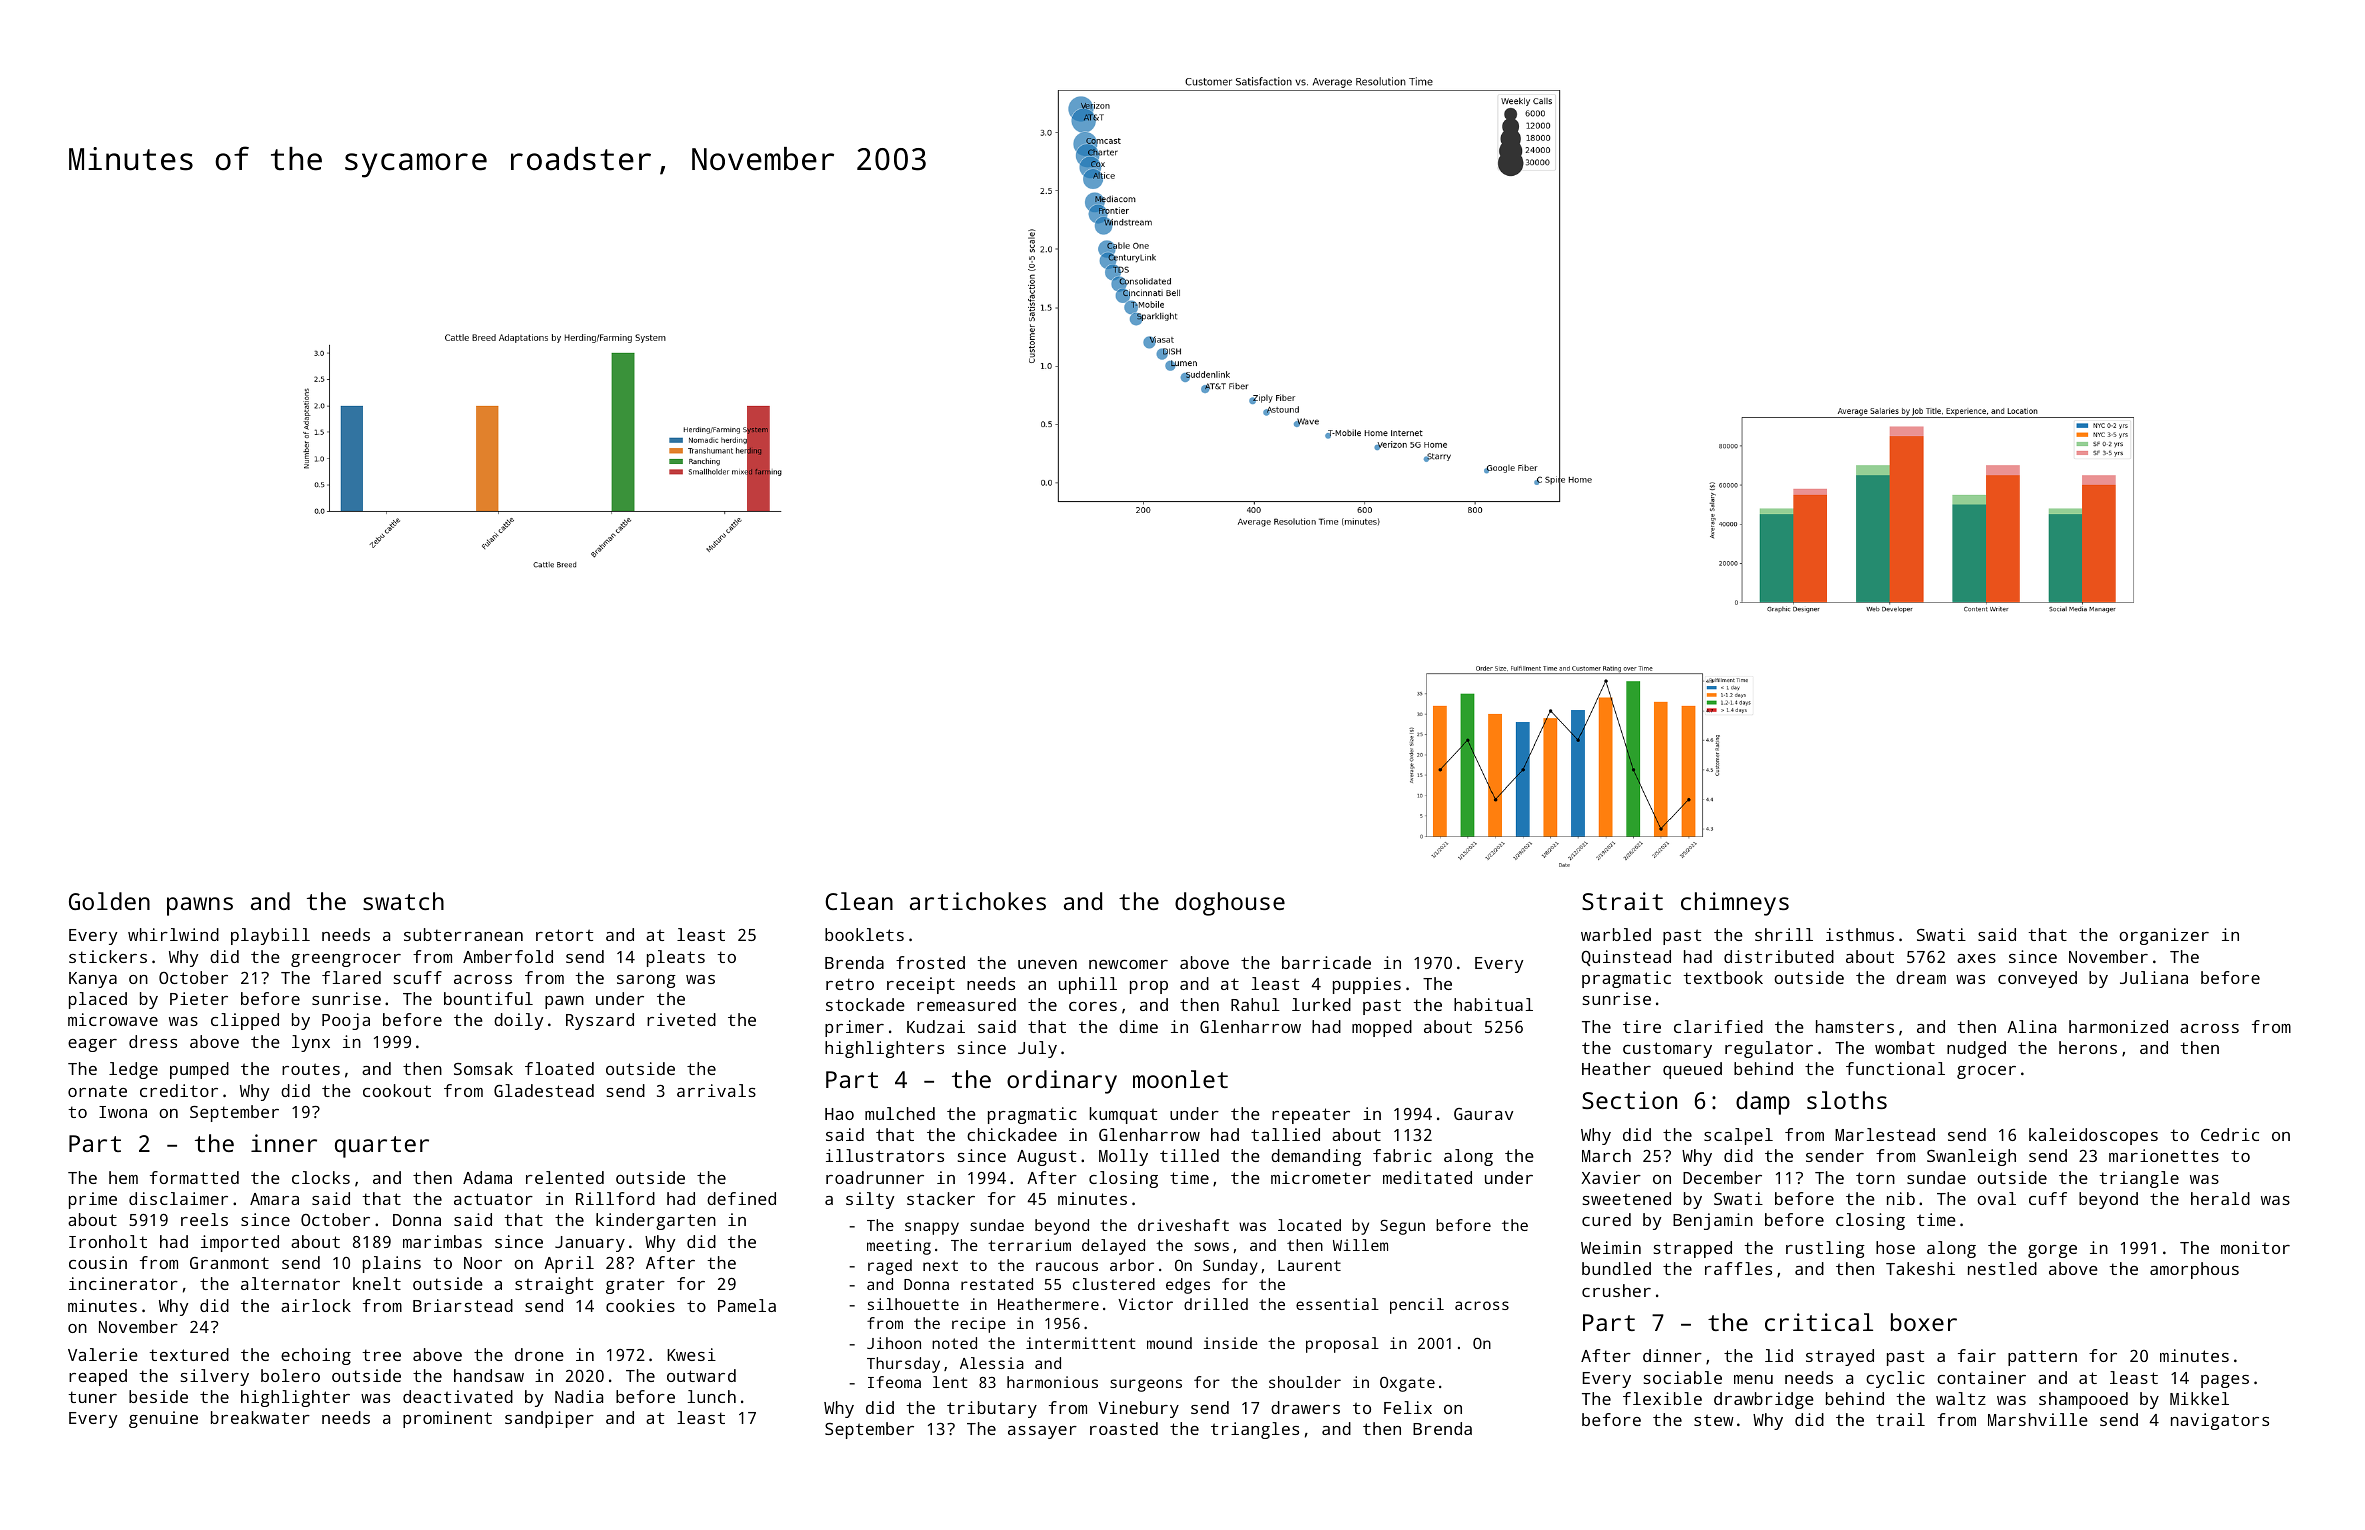 The image size is (2365, 1530). Describe the element at coordinates (2164, 936) in the screenshot. I see `organizer` at that location.
